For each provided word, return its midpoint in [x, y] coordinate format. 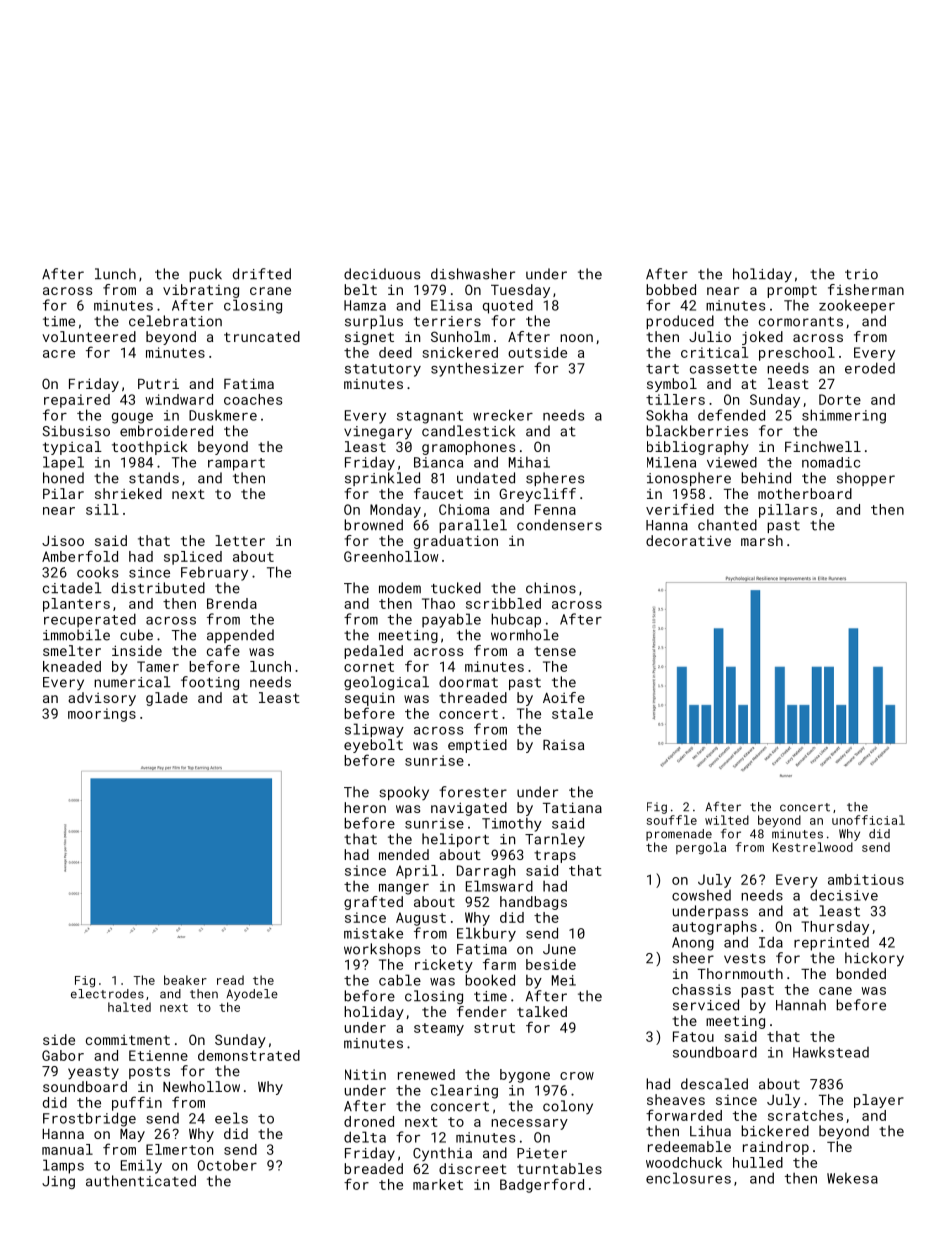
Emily [141, 1166]
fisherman [866, 289]
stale [572, 713]
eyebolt [373, 746]
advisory [102, 699]
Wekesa [852, 1178]
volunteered [89, 336]
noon [576, 338]
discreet [473, 1168]
